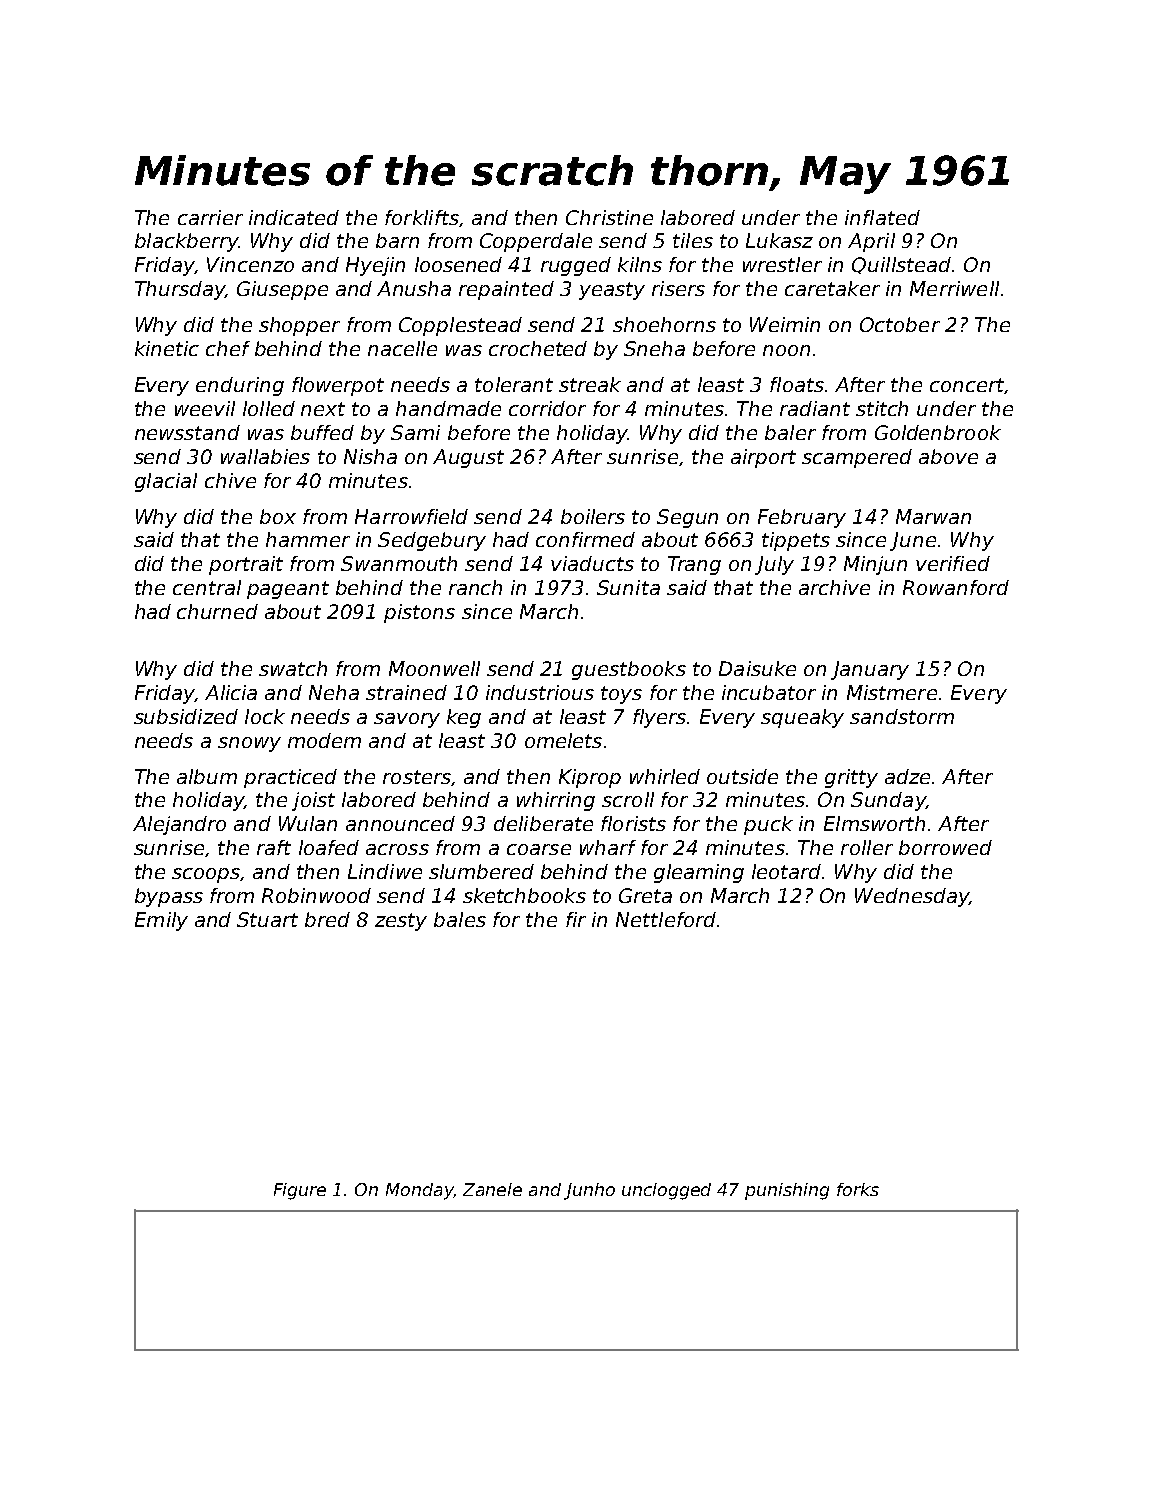 This screenshot has width=1152, height=1491. Describe the element at coordinates (659, 718) in the screenshot. I see `flyers` at that location.
